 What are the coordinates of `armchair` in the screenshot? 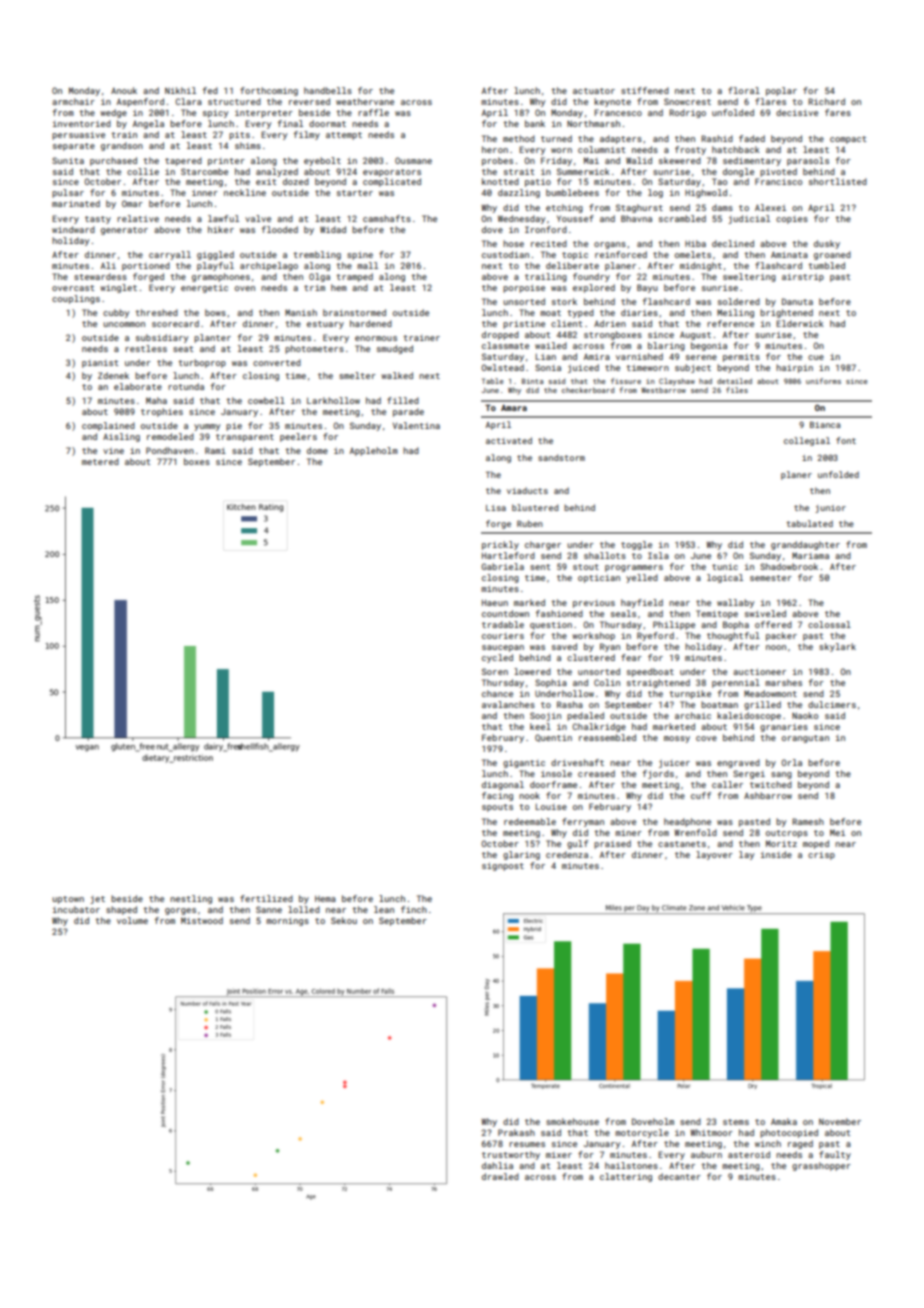 It's located at (73, 101).
